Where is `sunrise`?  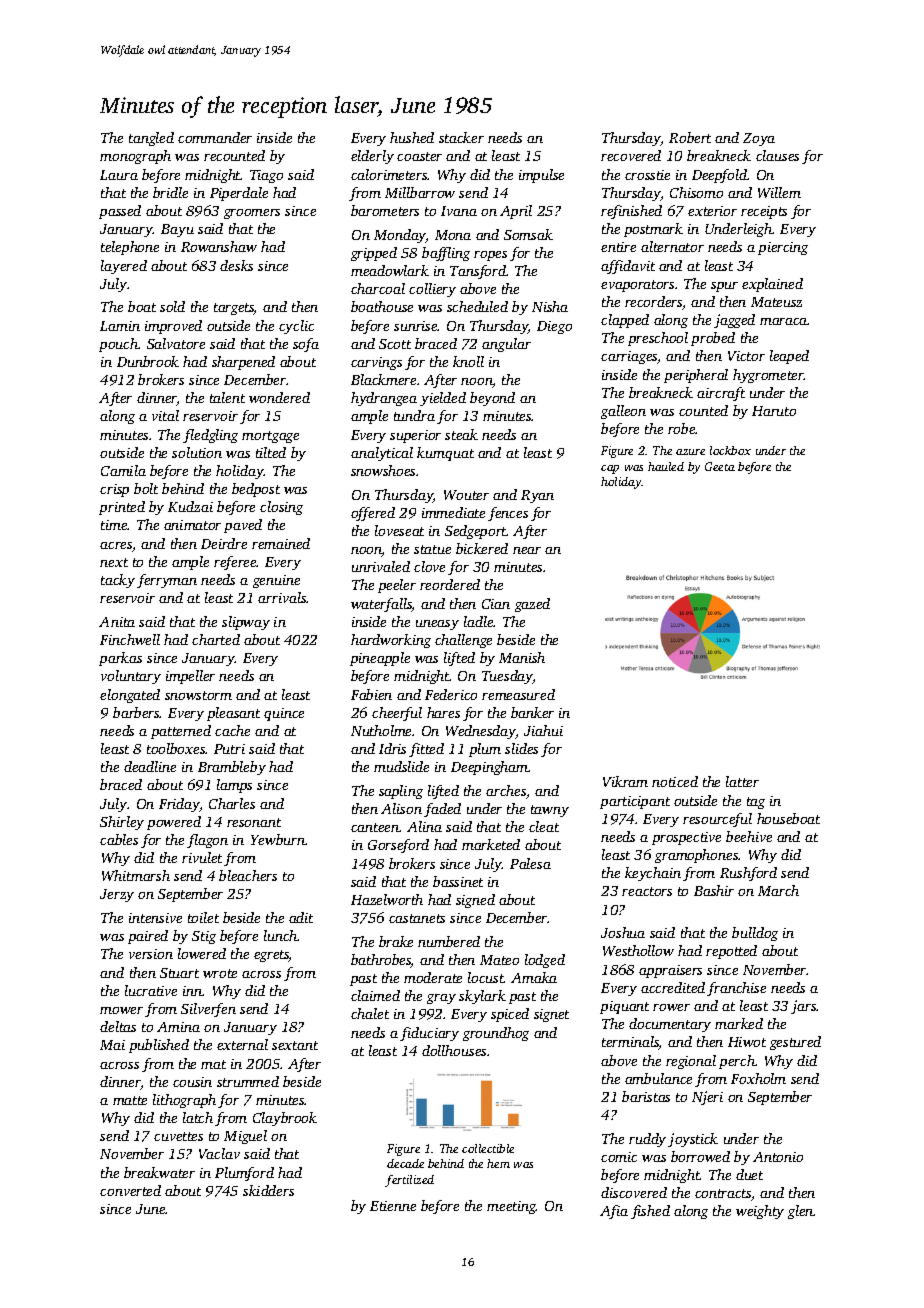 sunrise is located at coordinates (416, 326).
